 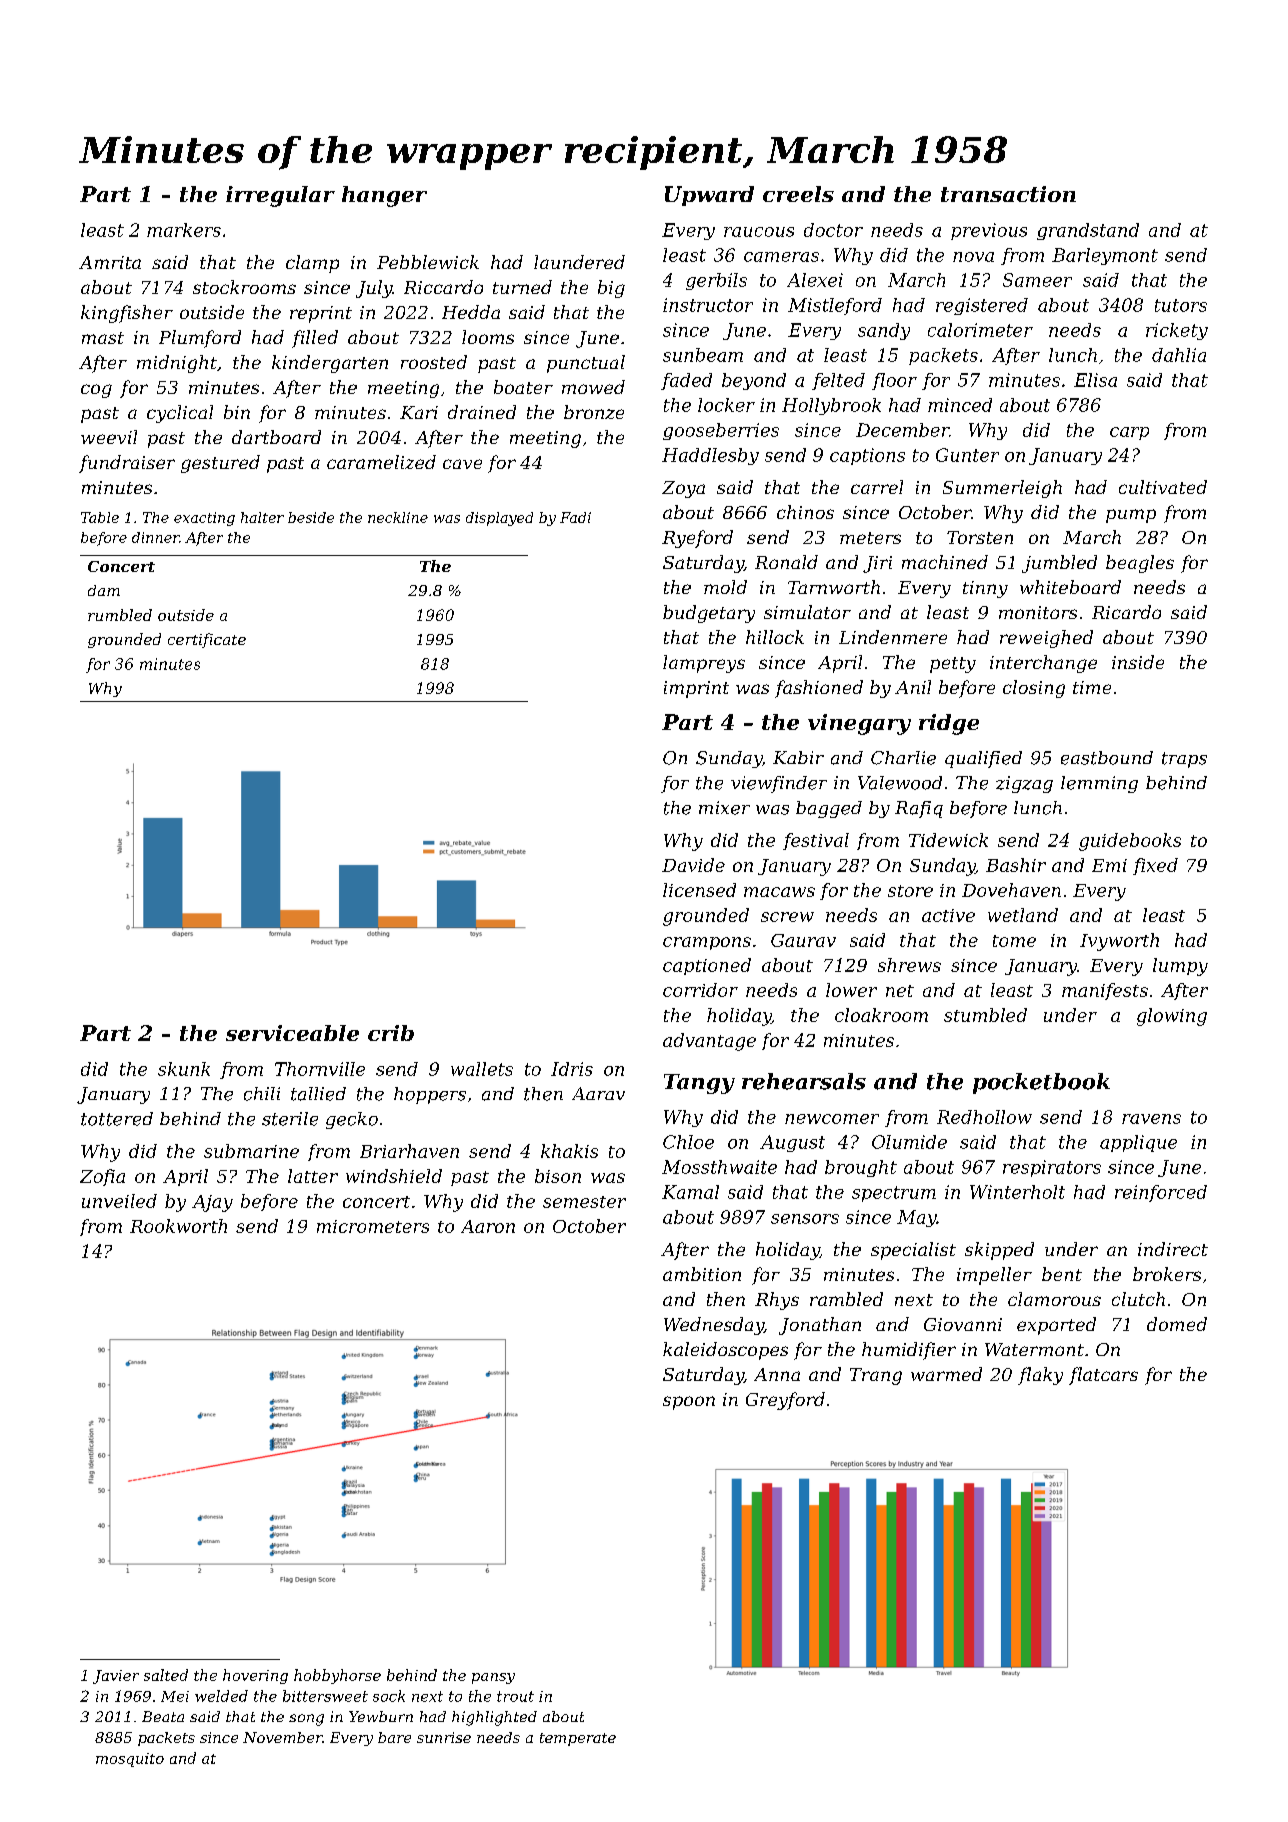 What do you see at coordinates (515, 1696) in the screenshot?
I see `trout` at bounding box center [515, 1696].
